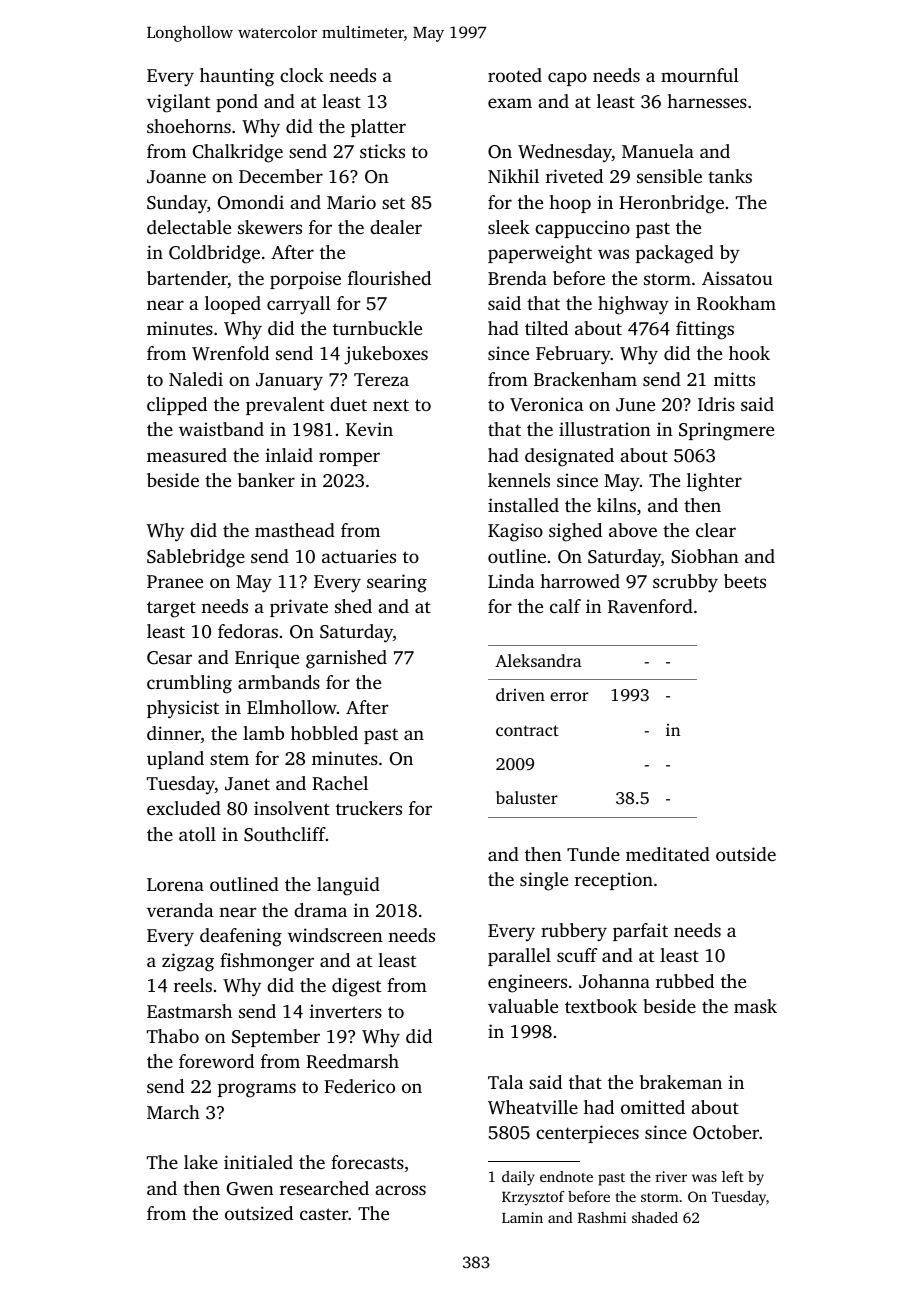 This screenshot has width=924, height=1314. I want to click on fittings, so click(705, 330).
